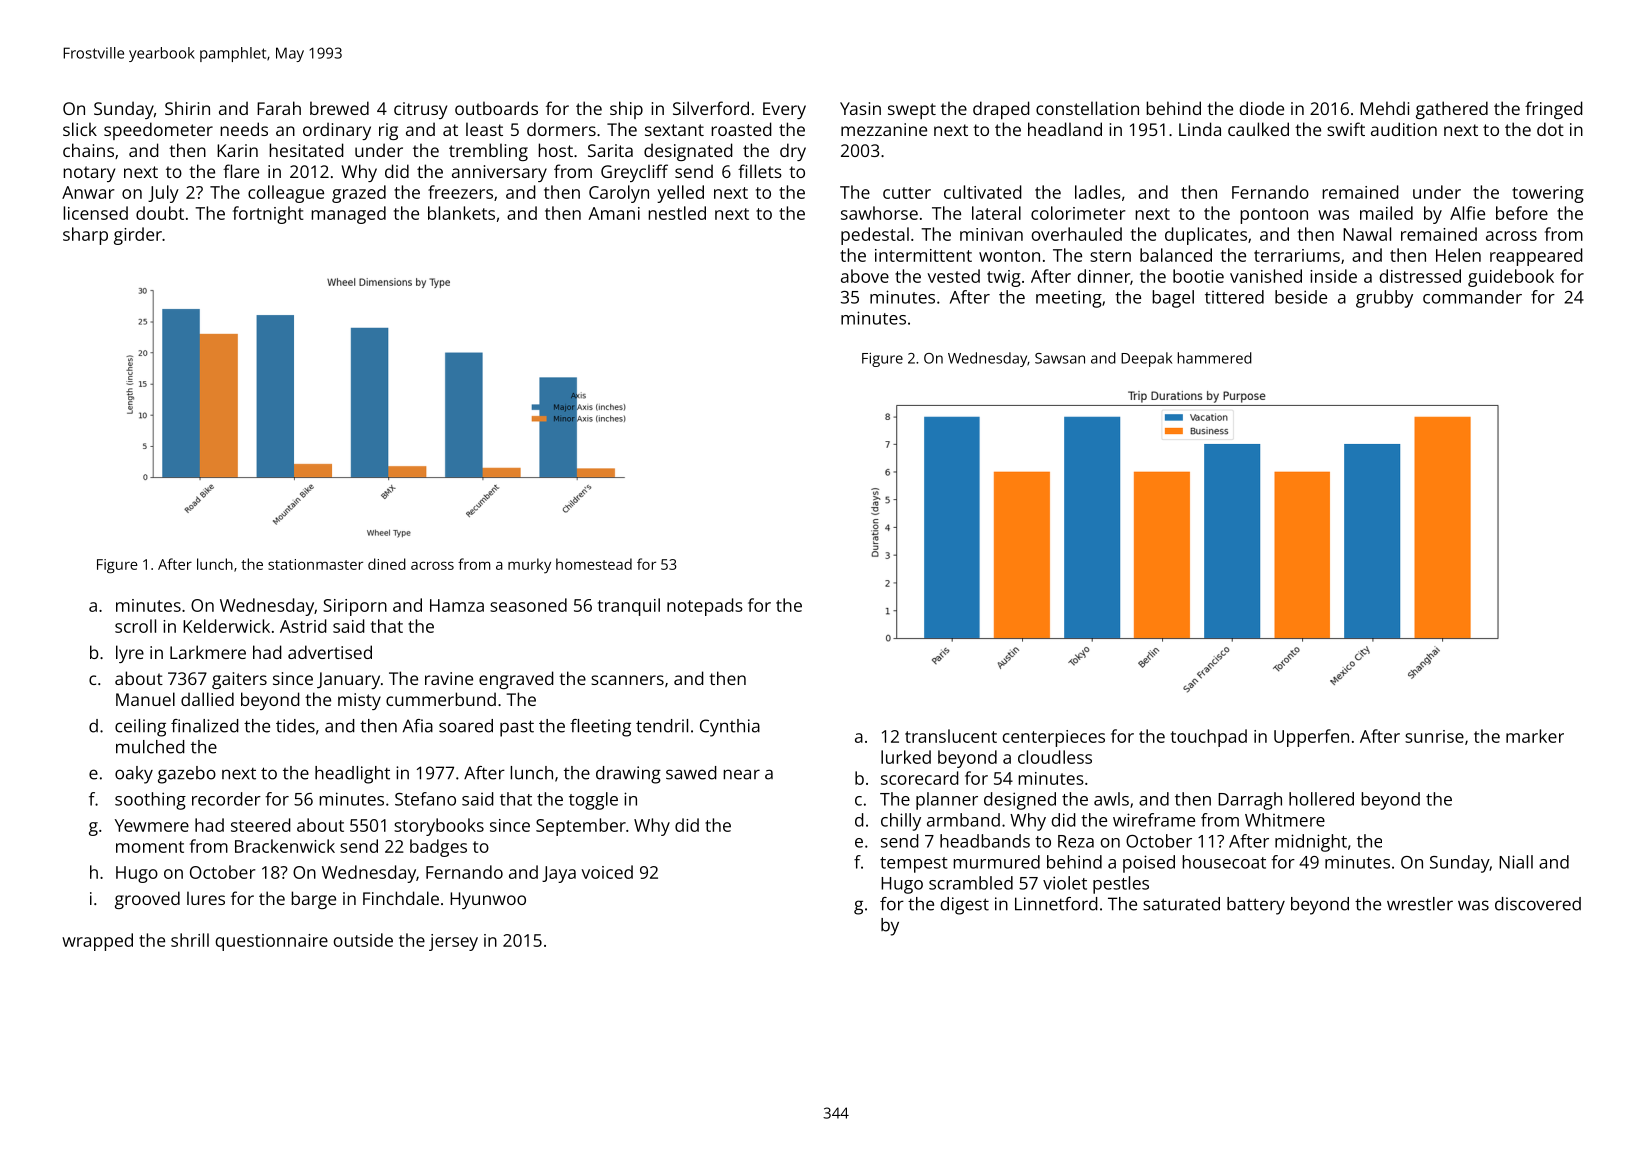 This screenshot has width=1646, height=1164. Describe the element at coordinates (1215, 358) in the screenshot. I see `hammered` at that location.
